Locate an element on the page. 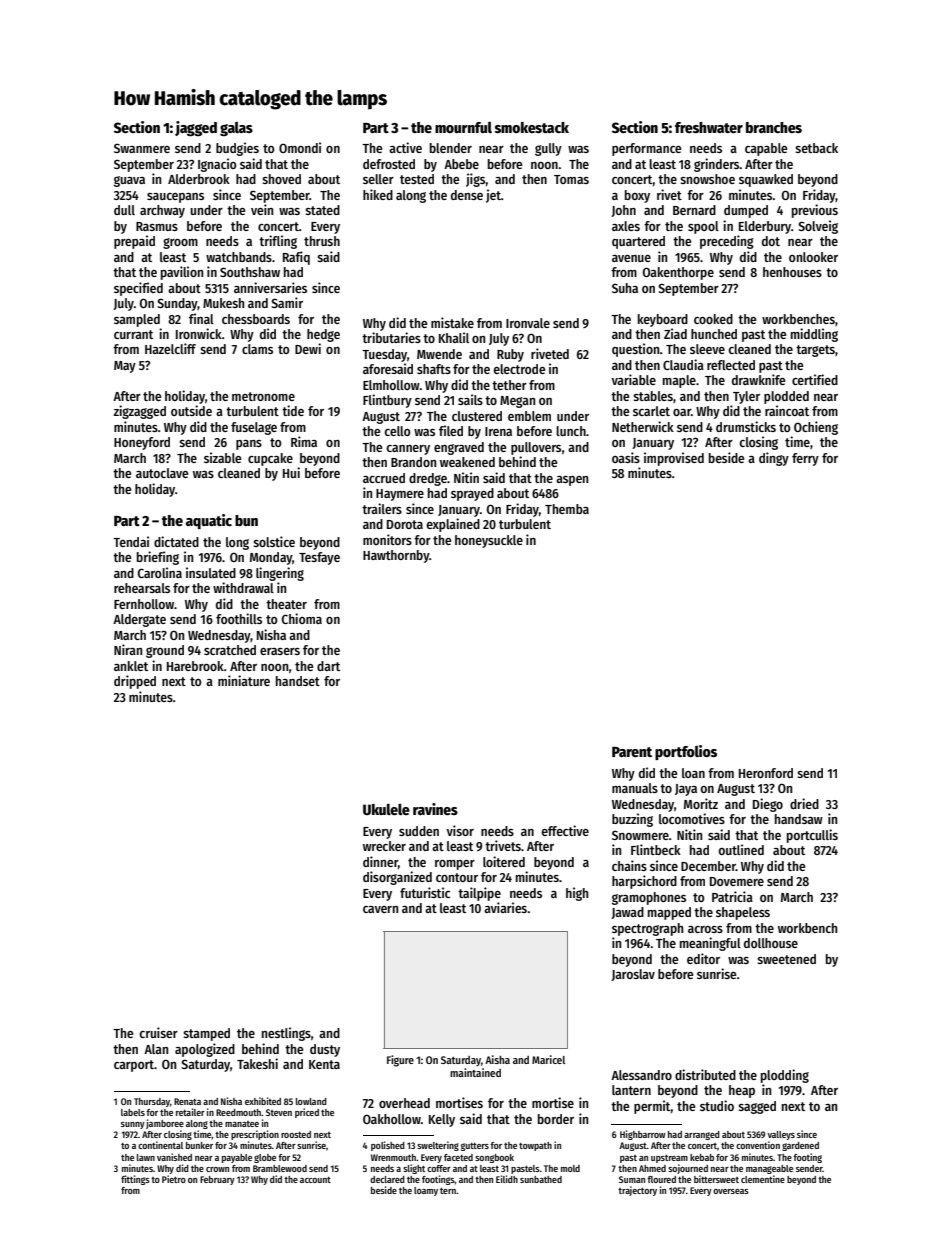 The width and height of the document is (952, 1233). May is located at coordinates (125, 367).
